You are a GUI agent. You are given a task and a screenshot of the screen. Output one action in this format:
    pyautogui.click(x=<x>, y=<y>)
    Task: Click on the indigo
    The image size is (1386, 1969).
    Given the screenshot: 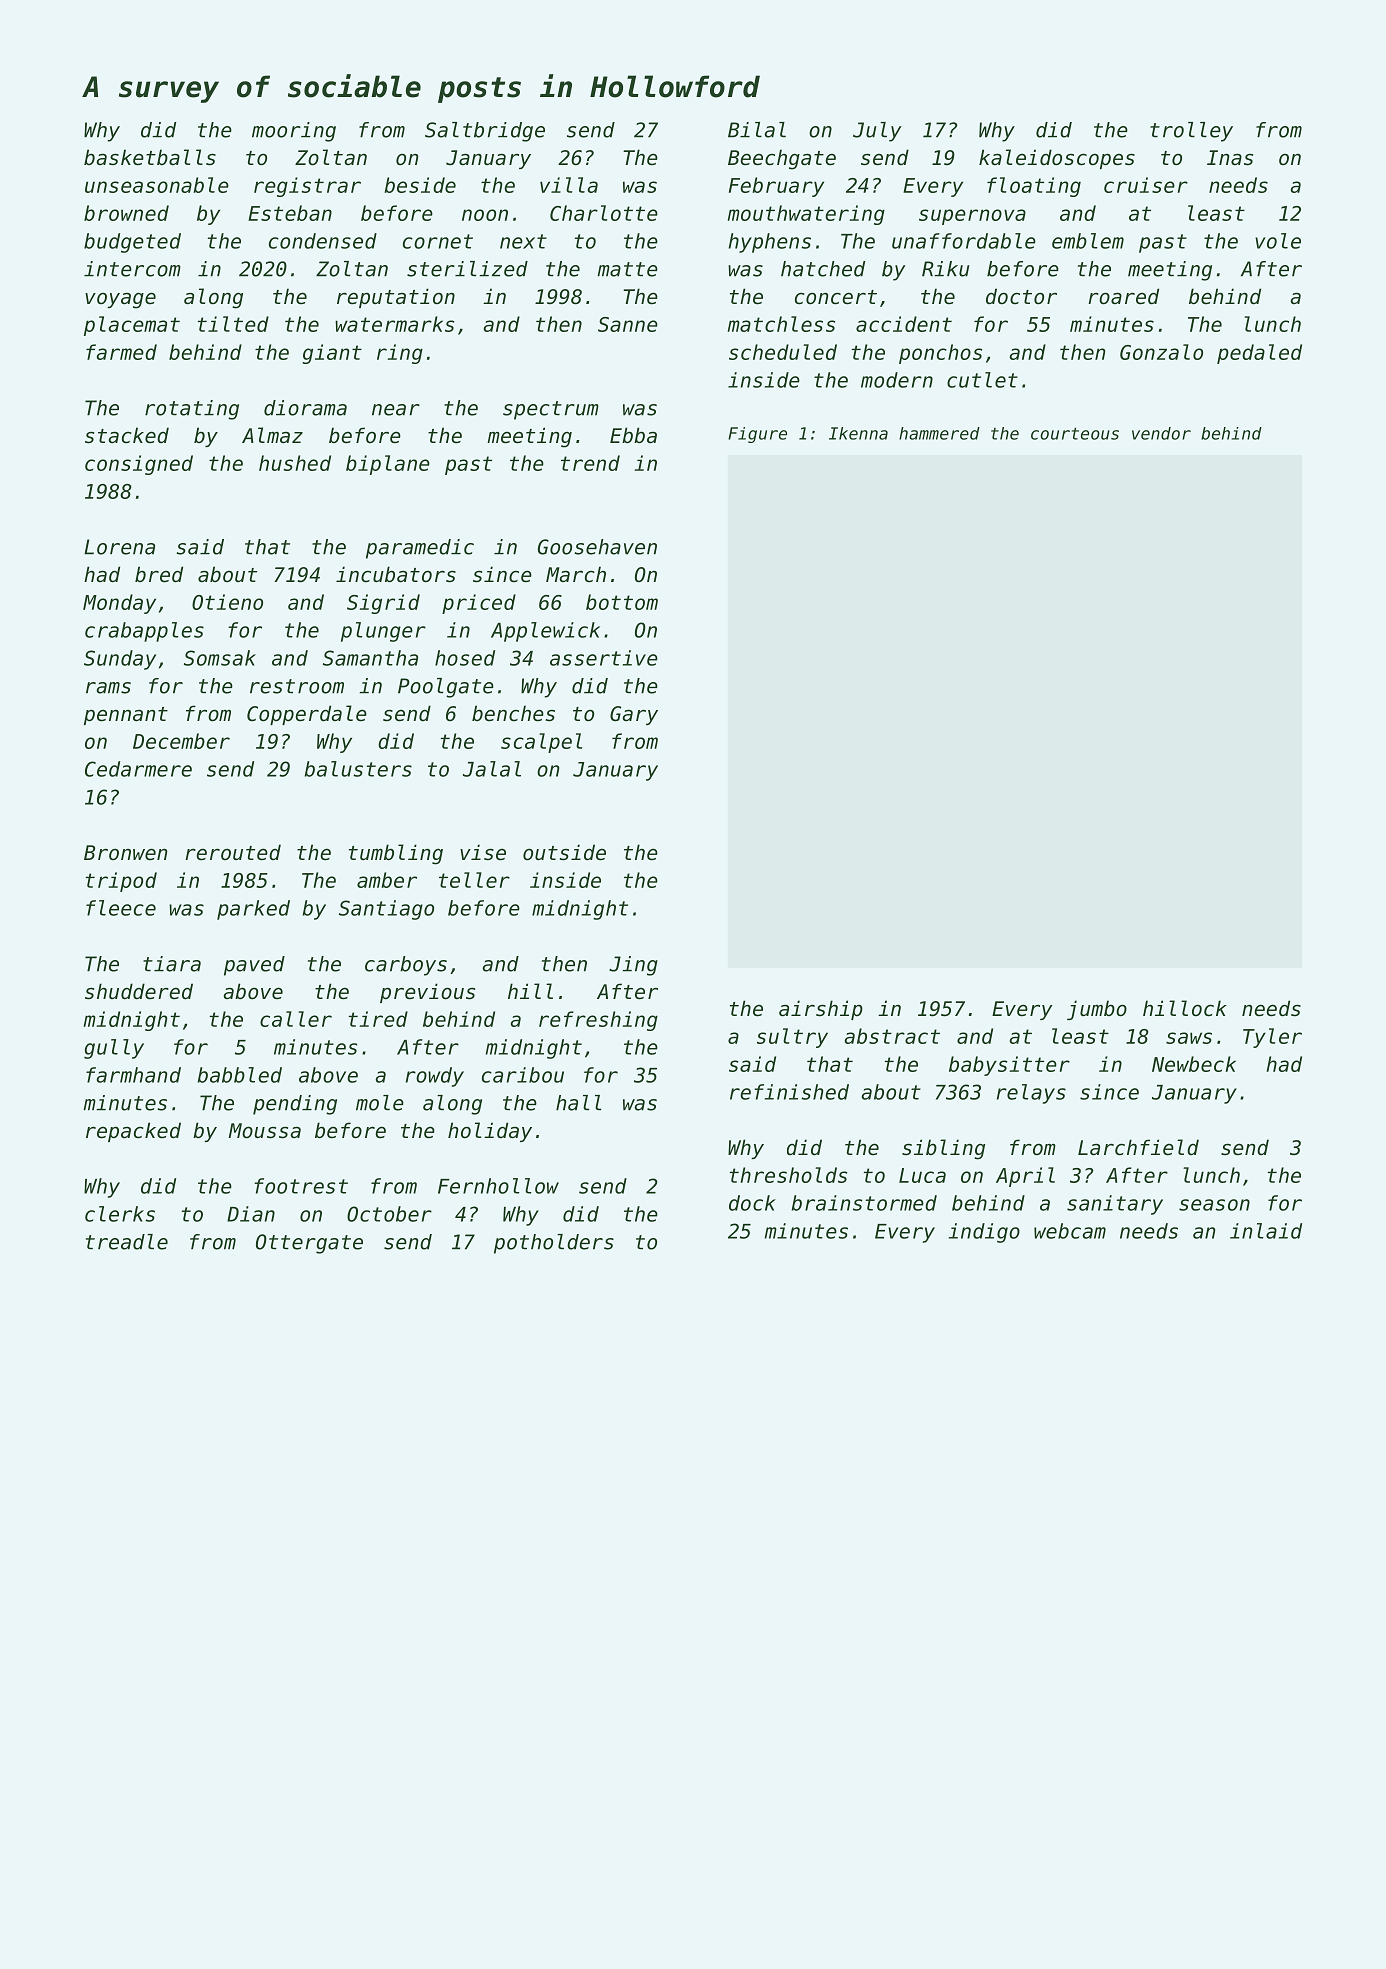 What is the action you would take?
    pyautogui.click(x=984, y=1233)
